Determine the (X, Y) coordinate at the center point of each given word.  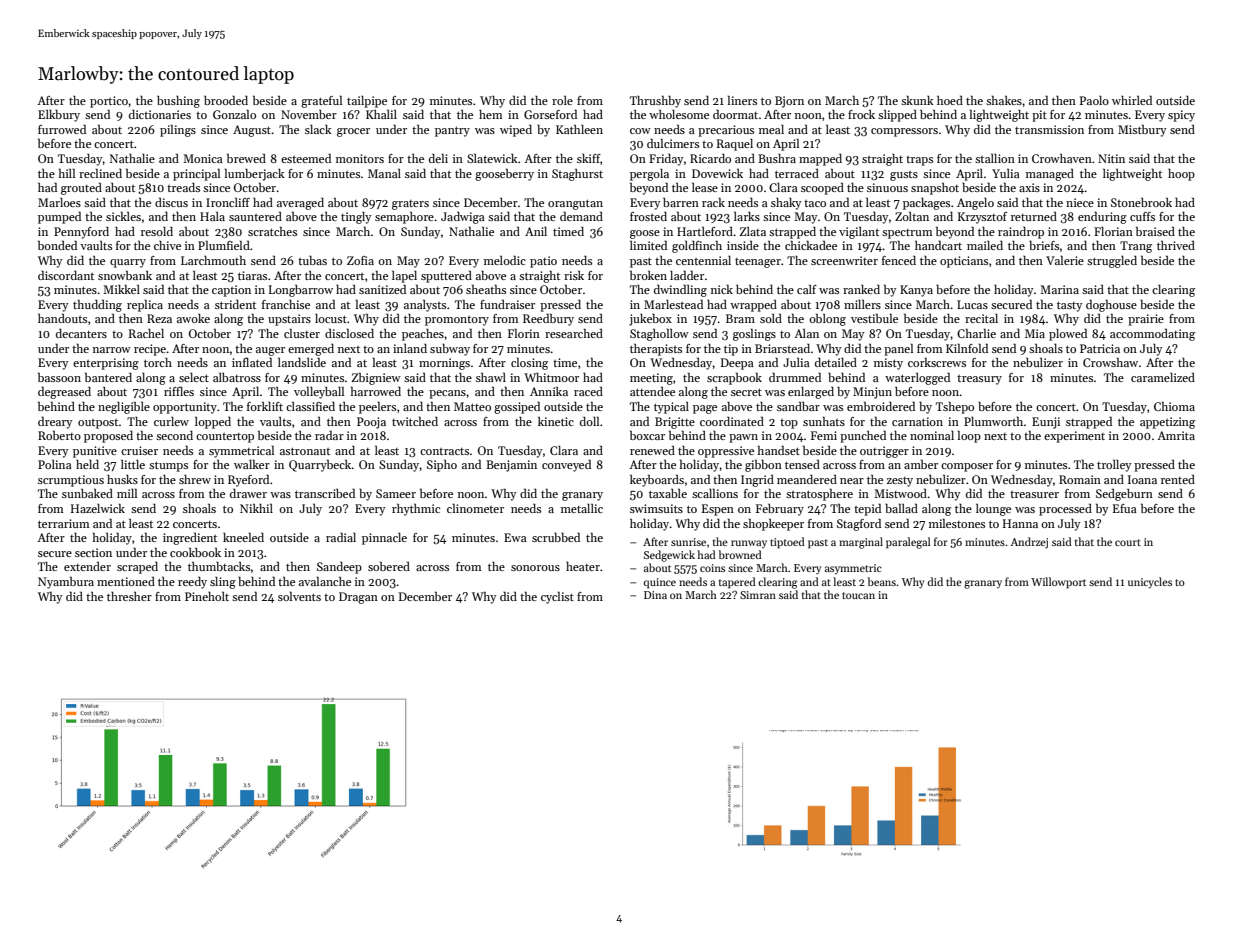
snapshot (935, 188)
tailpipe (367, 102)
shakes (1004, 100)
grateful (321, 101)
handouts (62, 318)
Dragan (358, 598)
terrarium (64, 523)
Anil (536, 231)
